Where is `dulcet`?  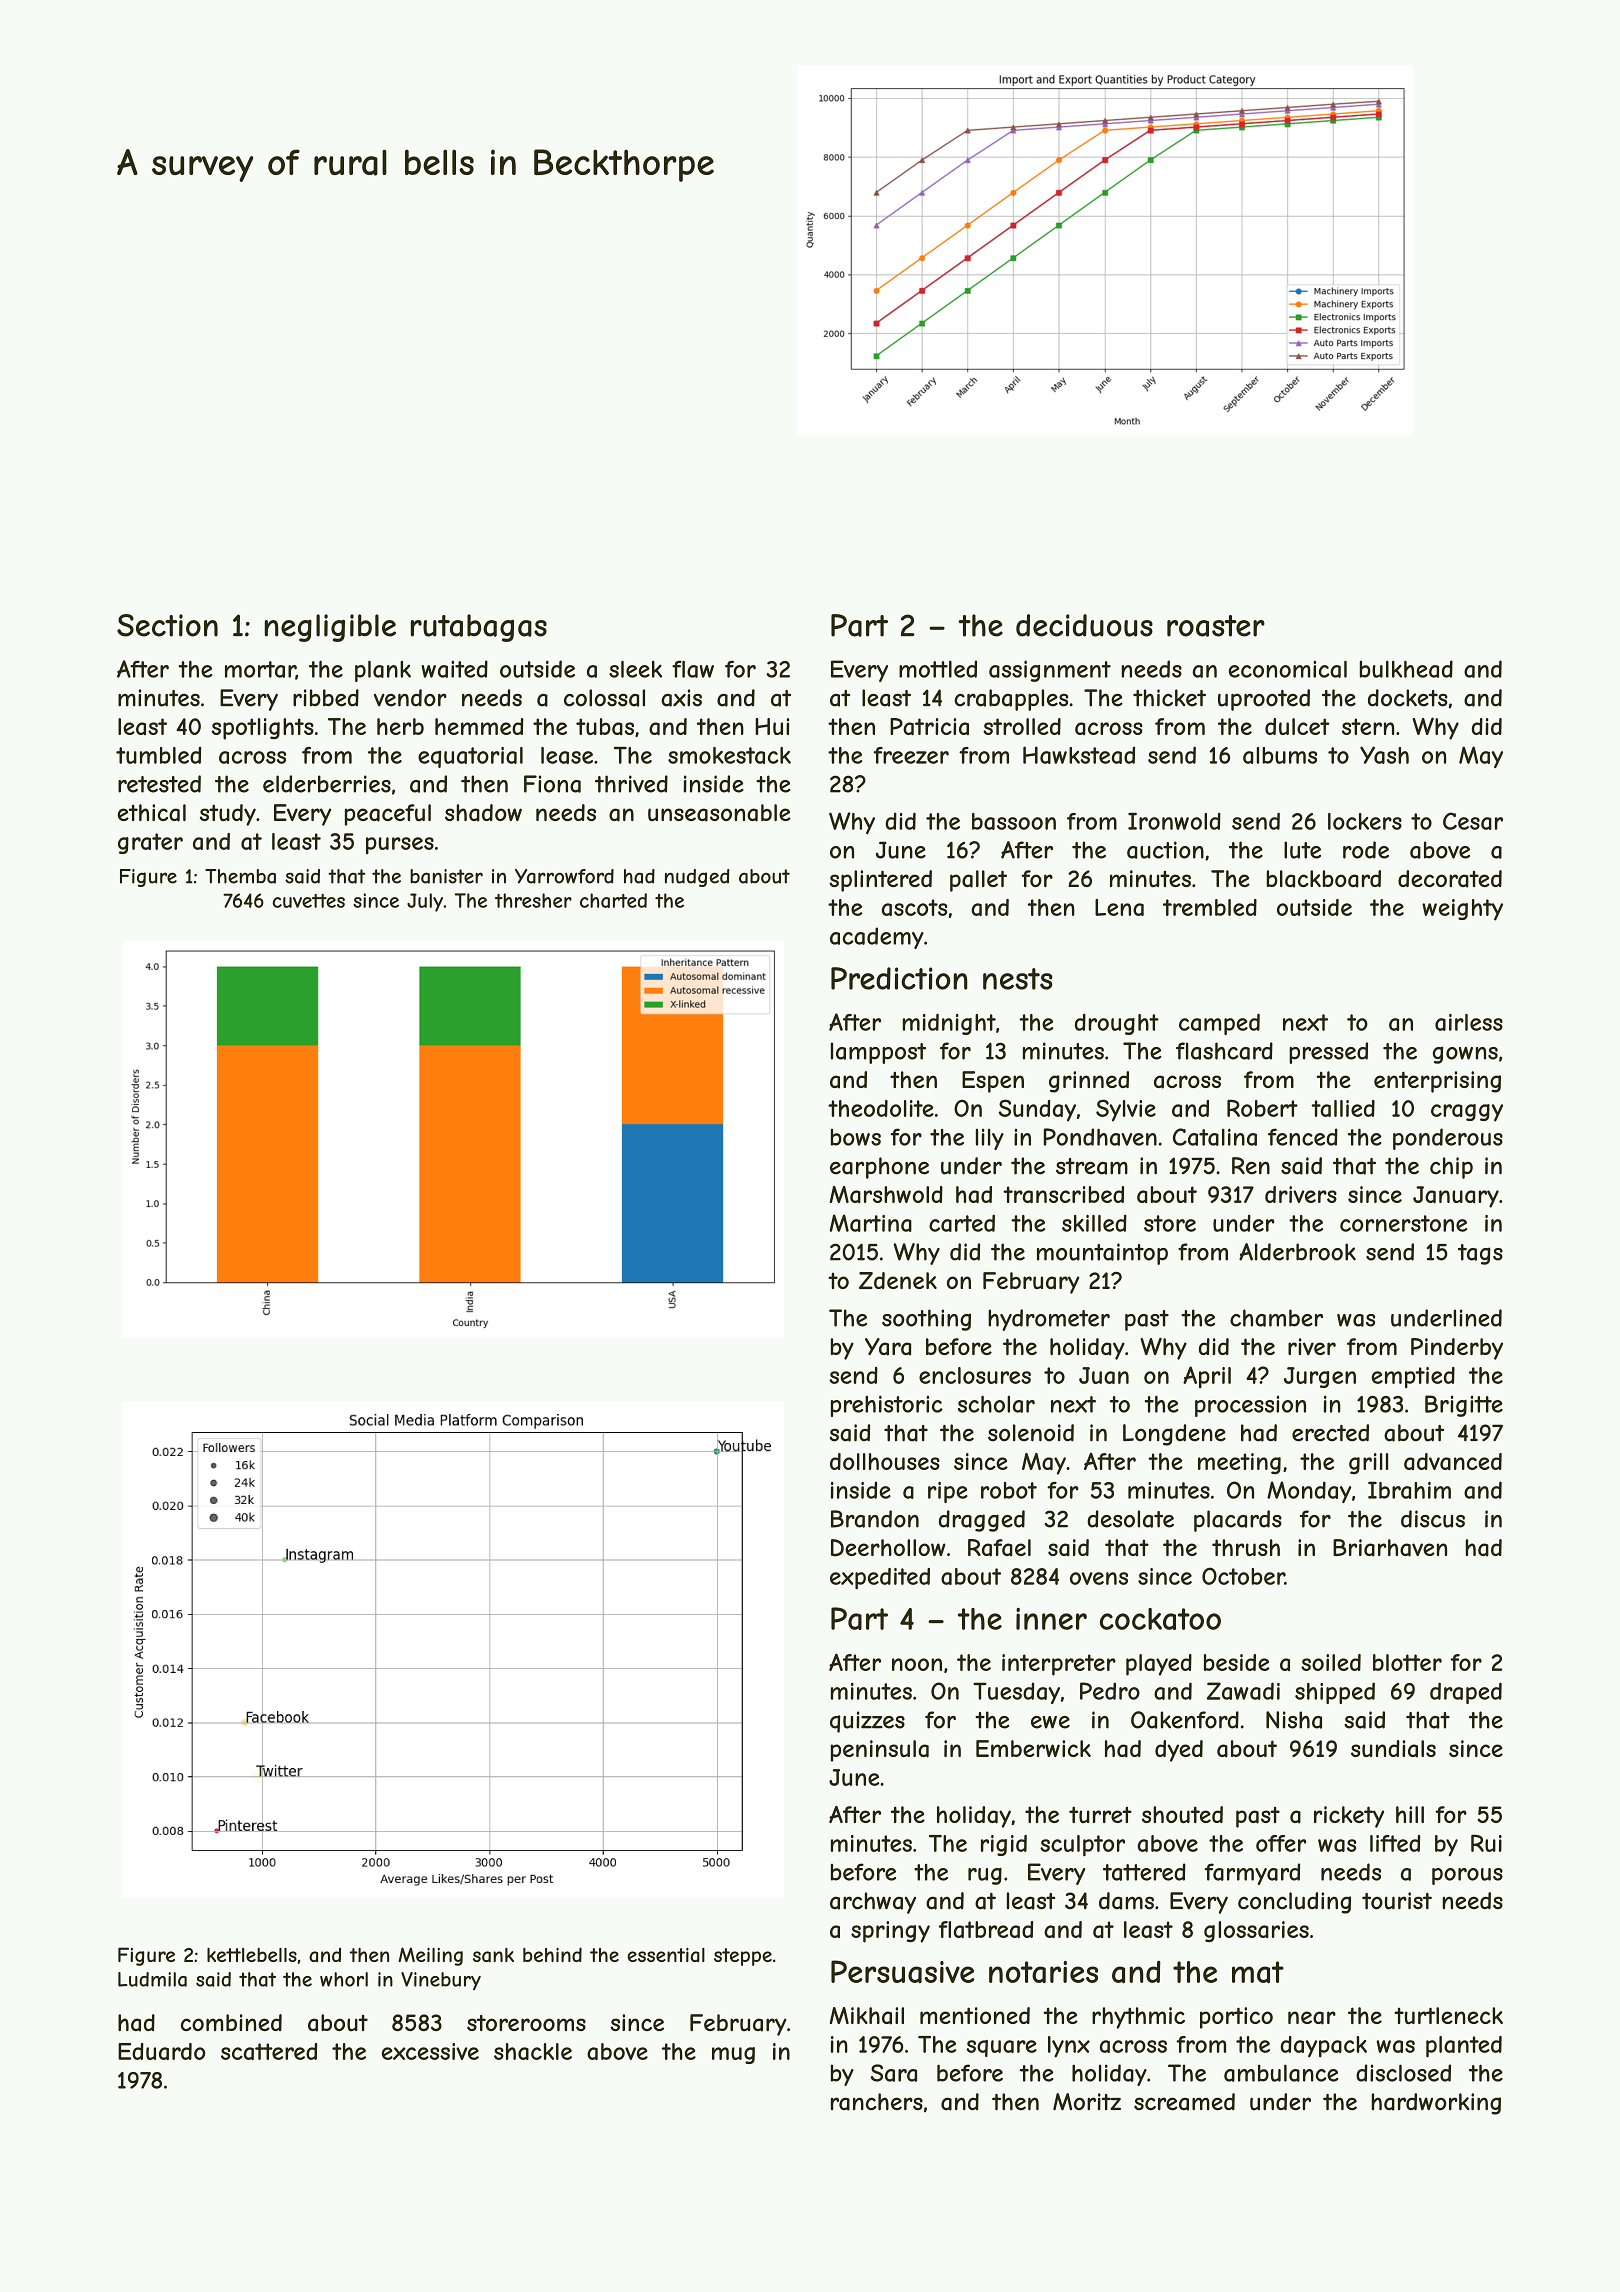 dulcet is located at coordinates (1297, 726).
